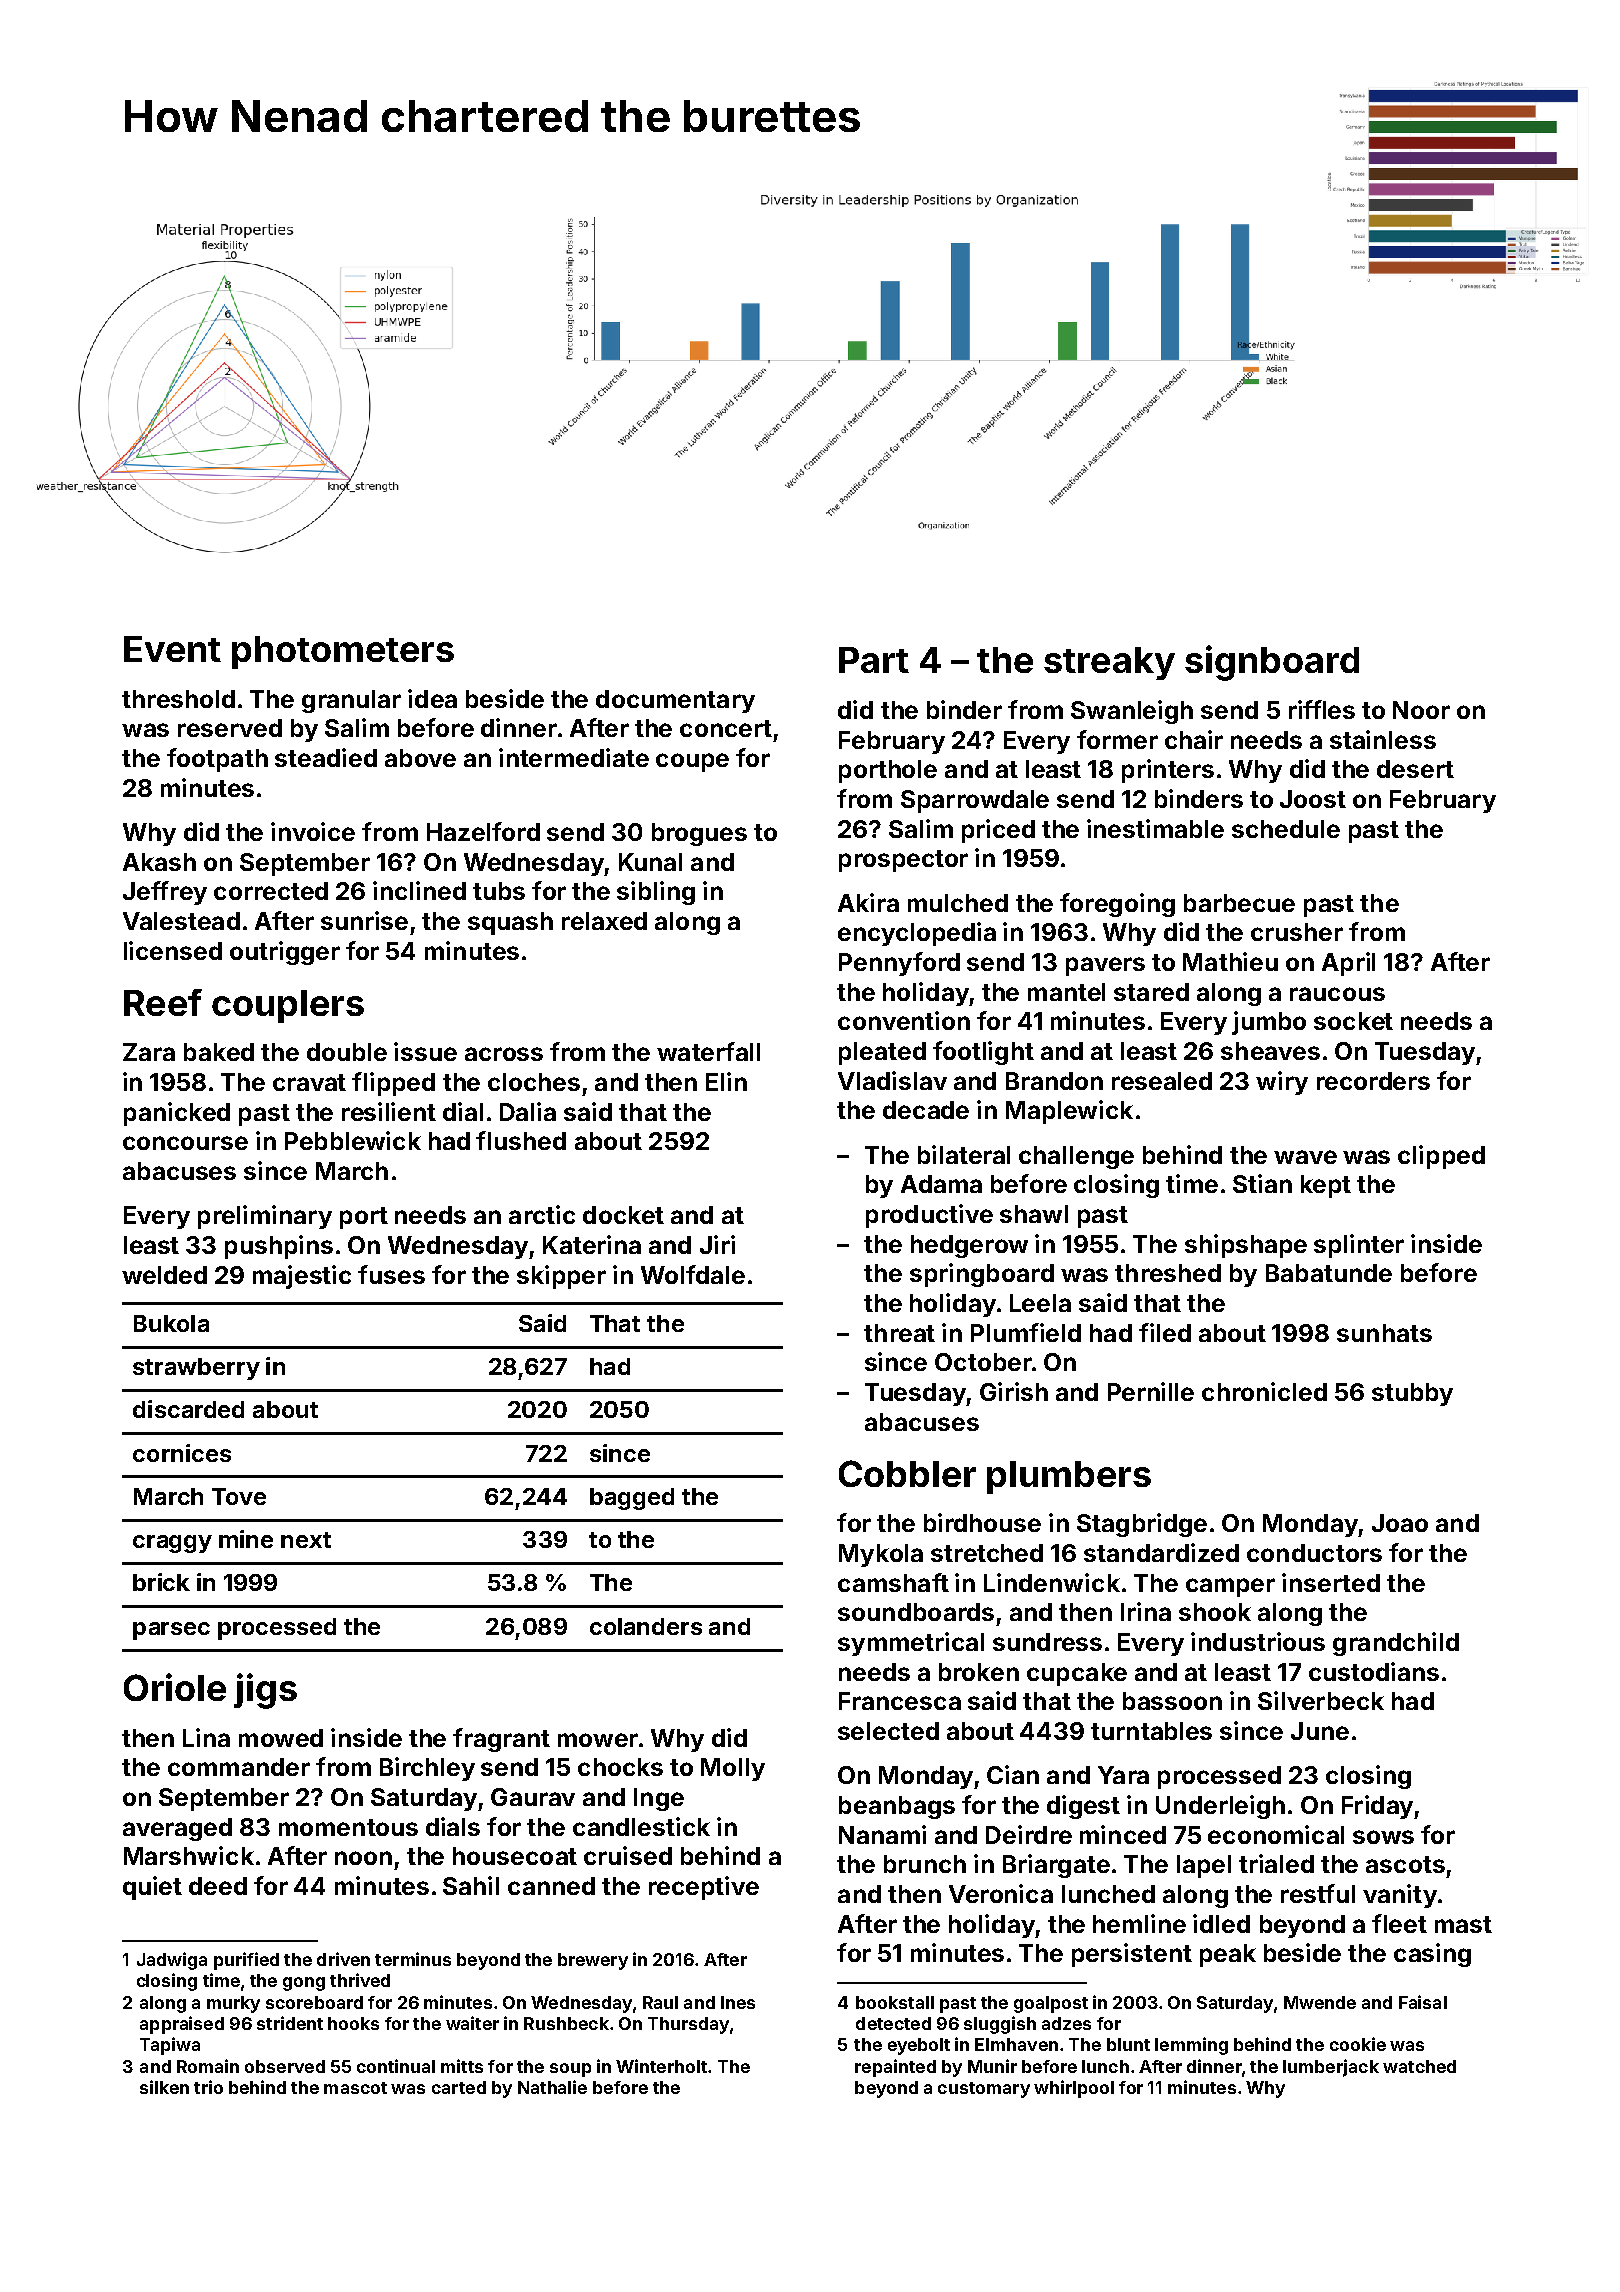 The width and height of the document is (1620, 2292). Describe the element at coordinates (874, 660) in the document. I see `Part` at that location.
